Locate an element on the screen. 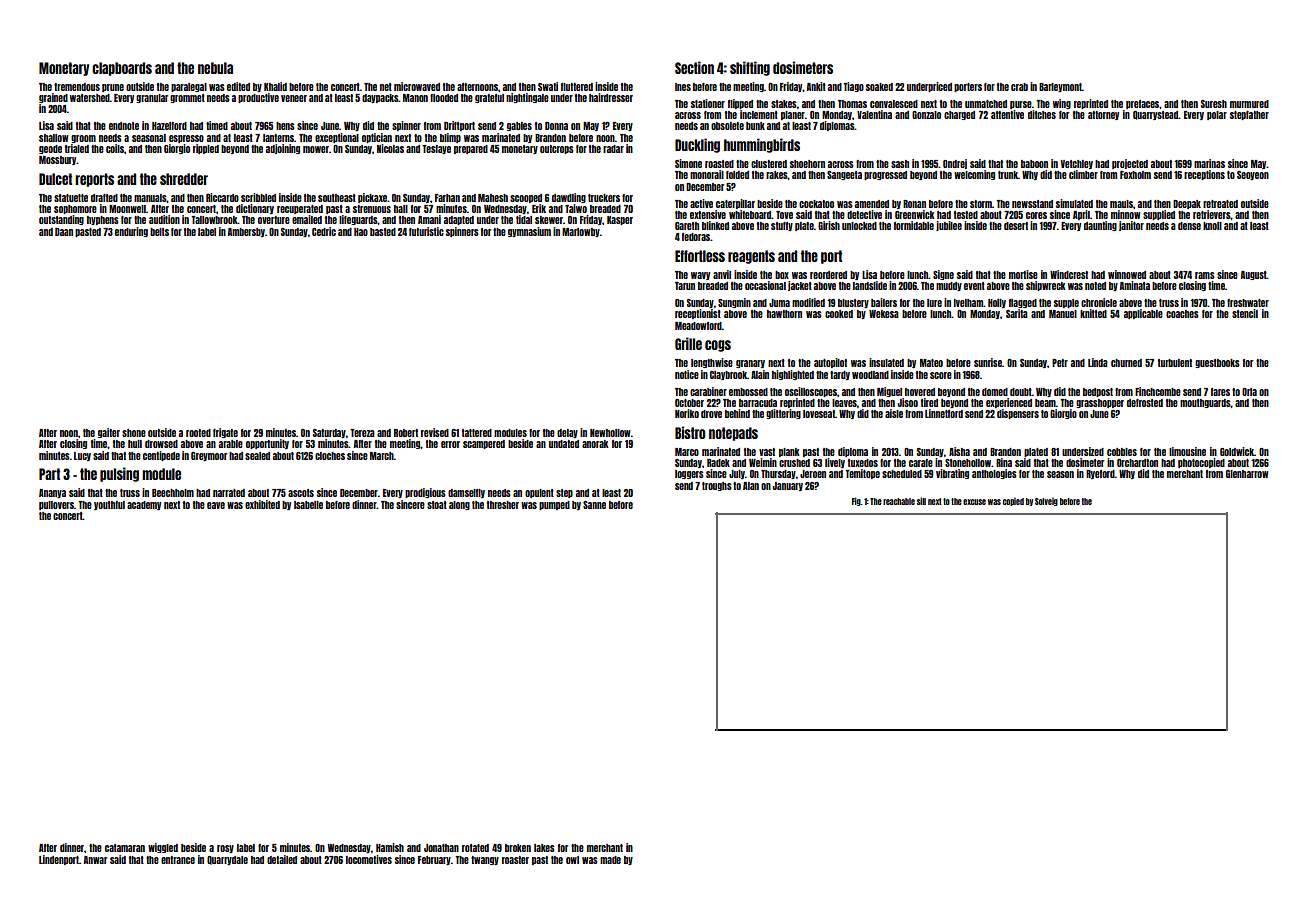 Image resolution: width=1308 pixels, height=924 pixels. Section is located at coordinates (694, 67).
